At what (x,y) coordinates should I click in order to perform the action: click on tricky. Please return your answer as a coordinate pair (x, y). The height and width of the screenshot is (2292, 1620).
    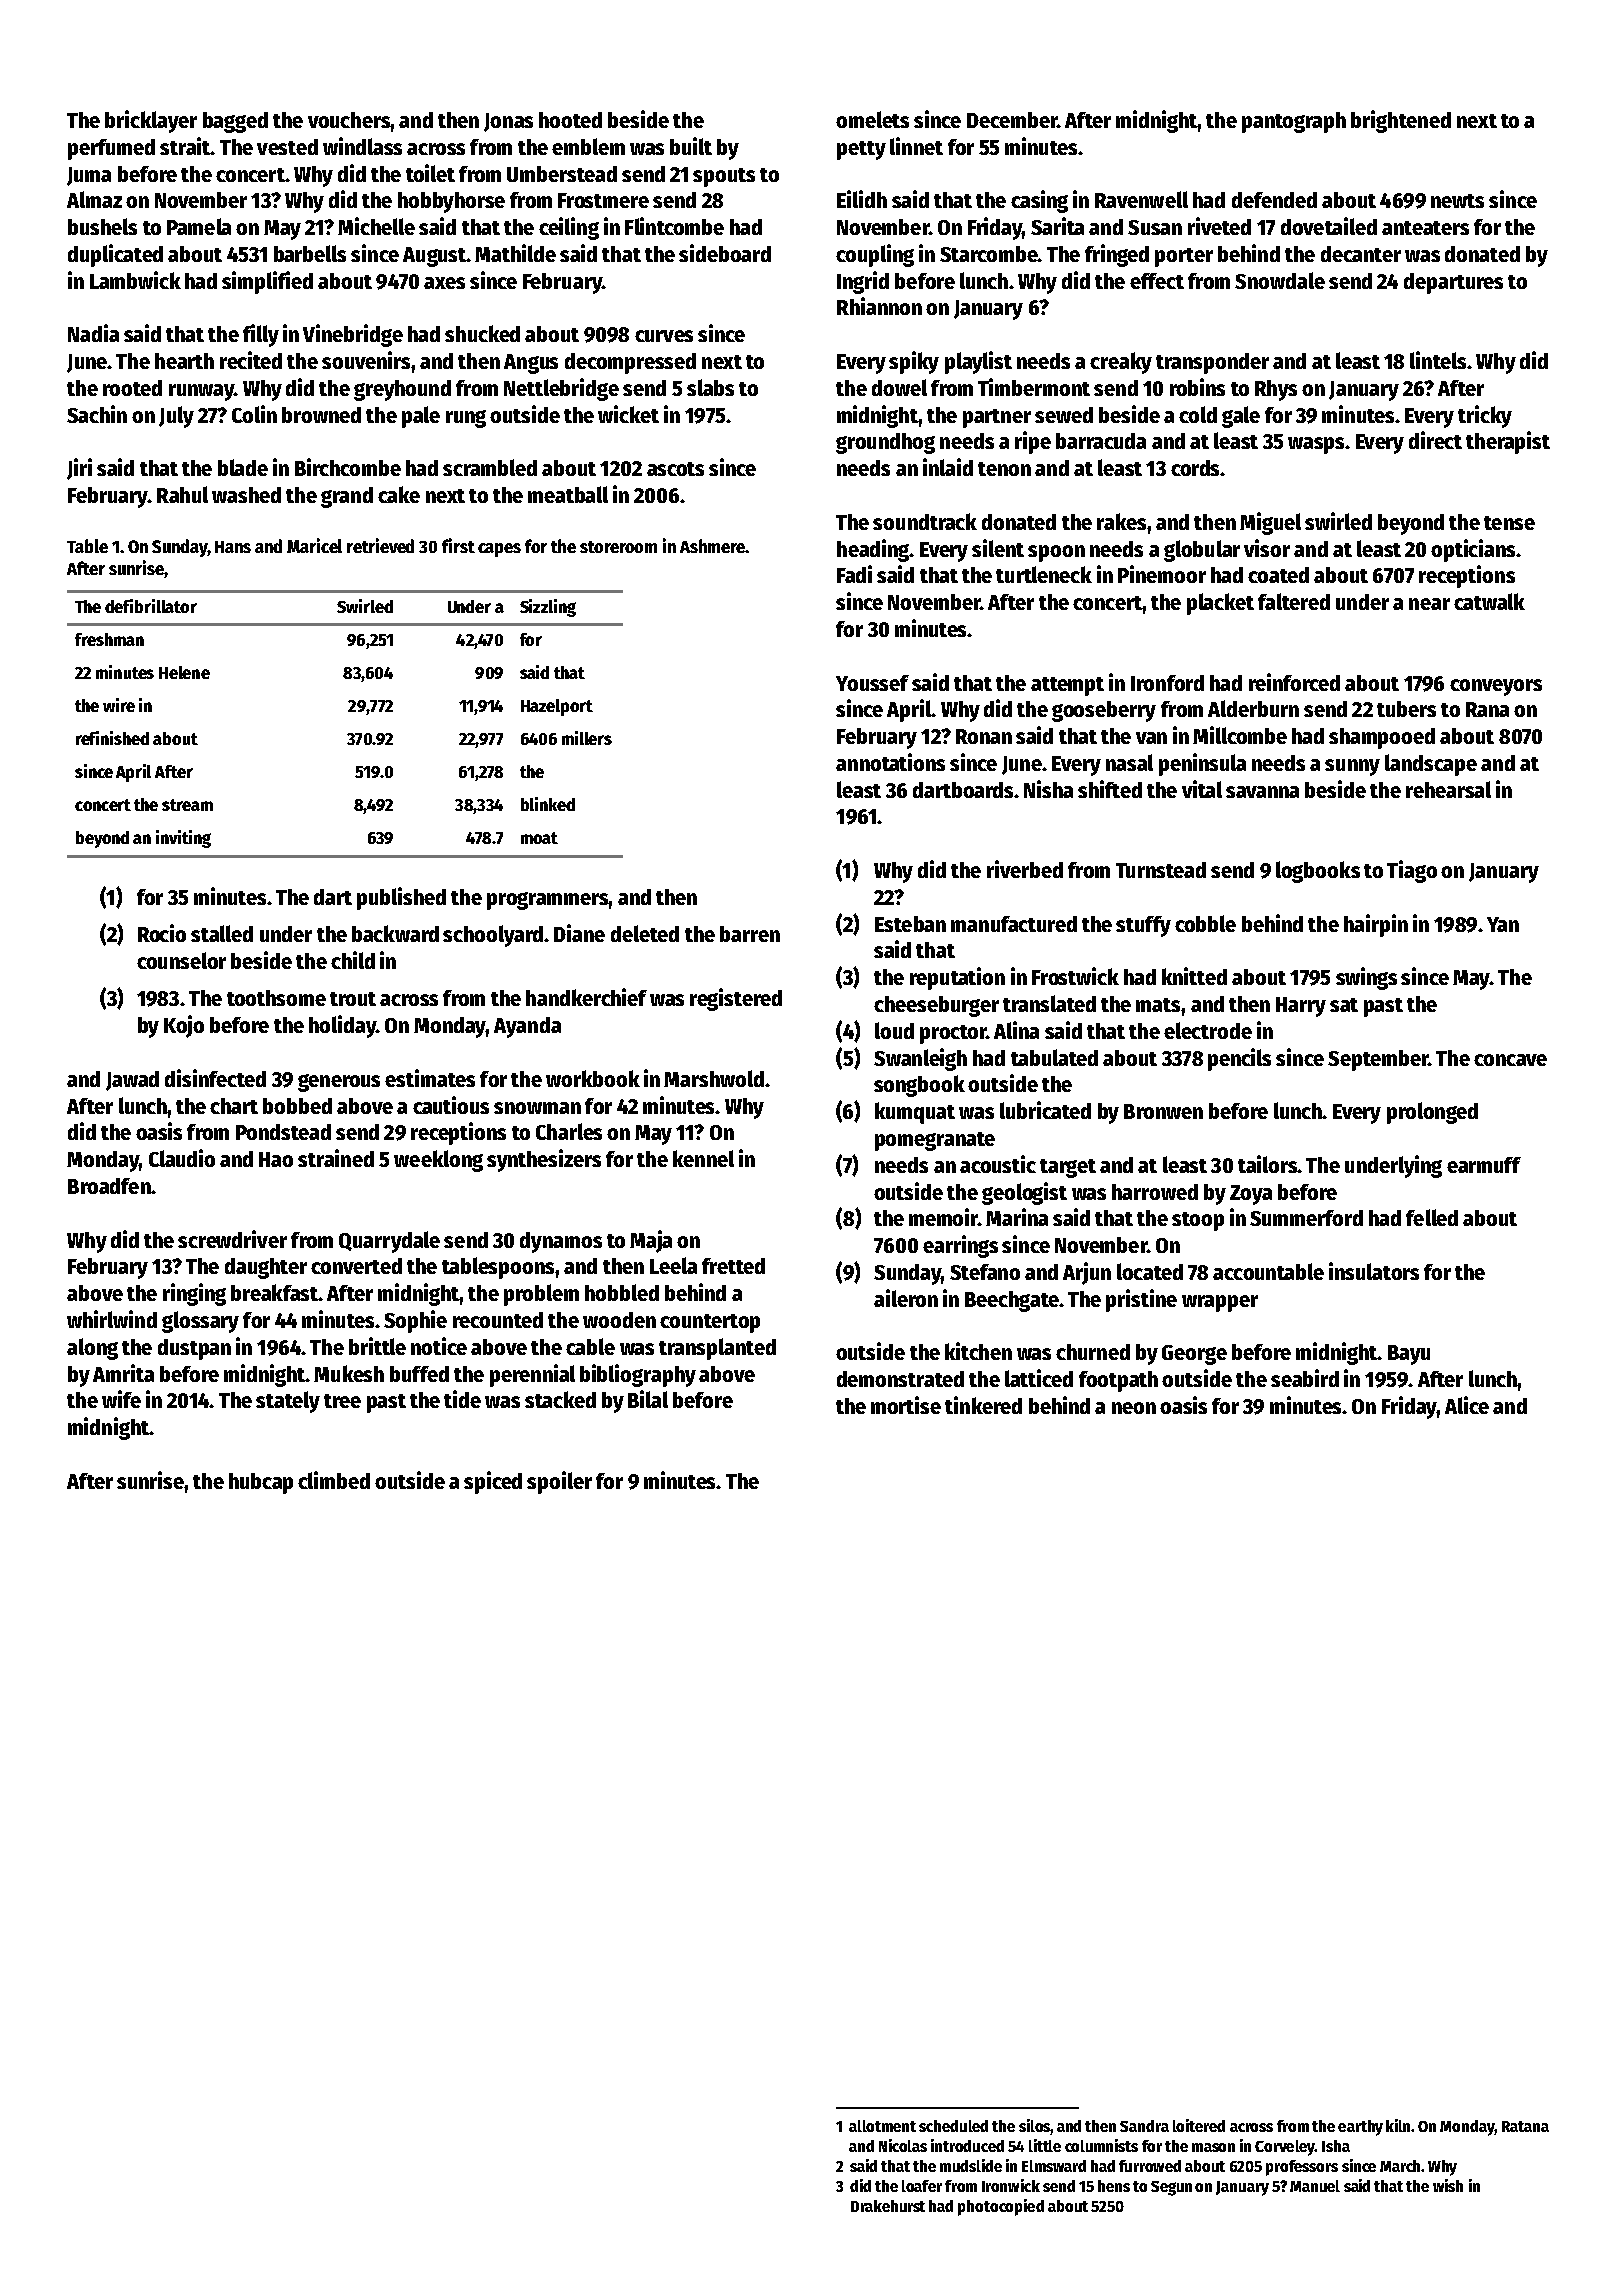
    Looking at the image, I should click on (1485, 416).
